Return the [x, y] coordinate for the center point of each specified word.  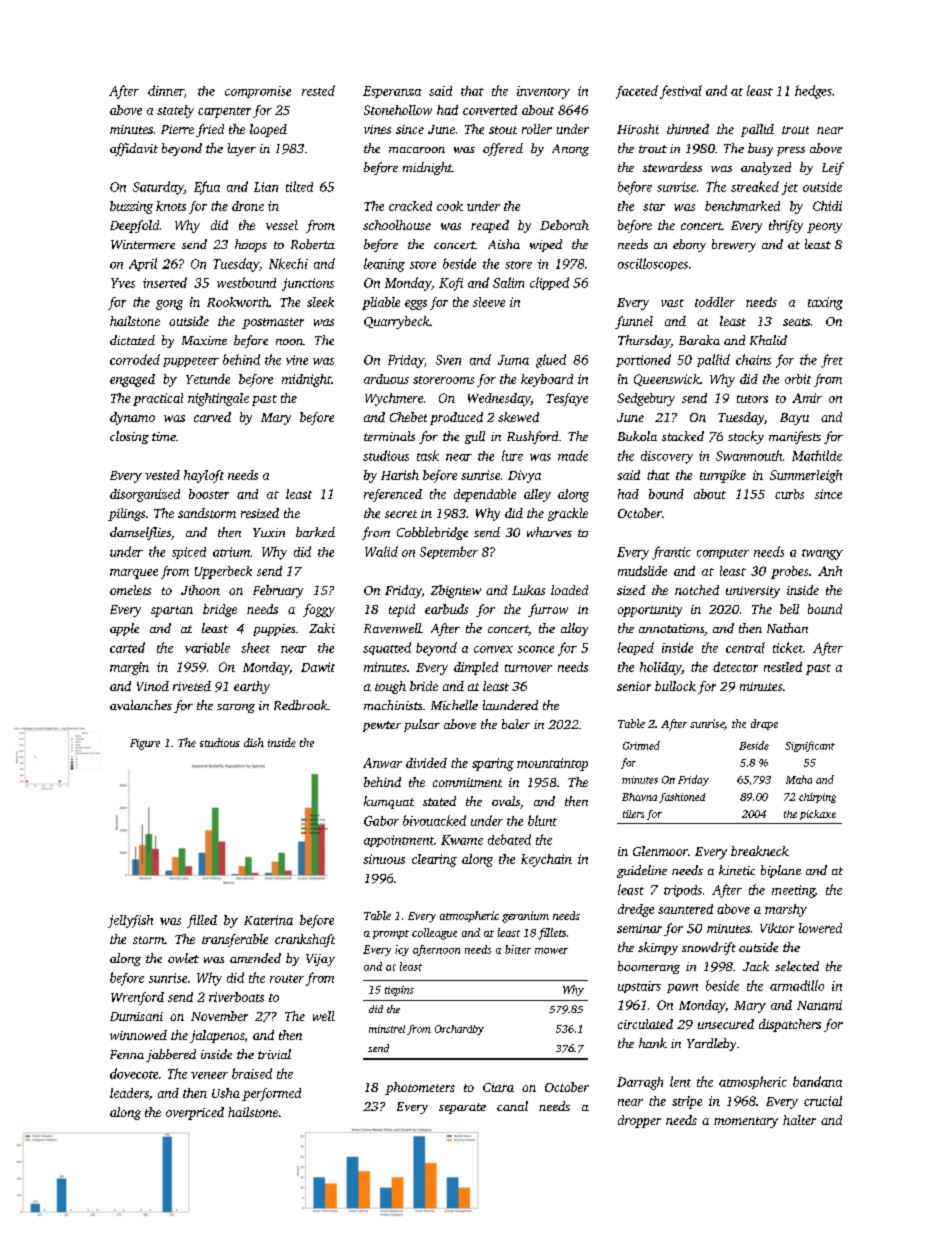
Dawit [318, 667]
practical [158, 399]
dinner [166, 90]
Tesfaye [567, 399]
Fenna [127, 1054]
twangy [822, 554]
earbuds [446, 609]
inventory [543, 92]
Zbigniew [456, 591]
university [753, 592]
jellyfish [130, 921]
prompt [391, 934]
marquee [134, 574]
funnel [634, 322]
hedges [813, 92]
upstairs [639, 987]
